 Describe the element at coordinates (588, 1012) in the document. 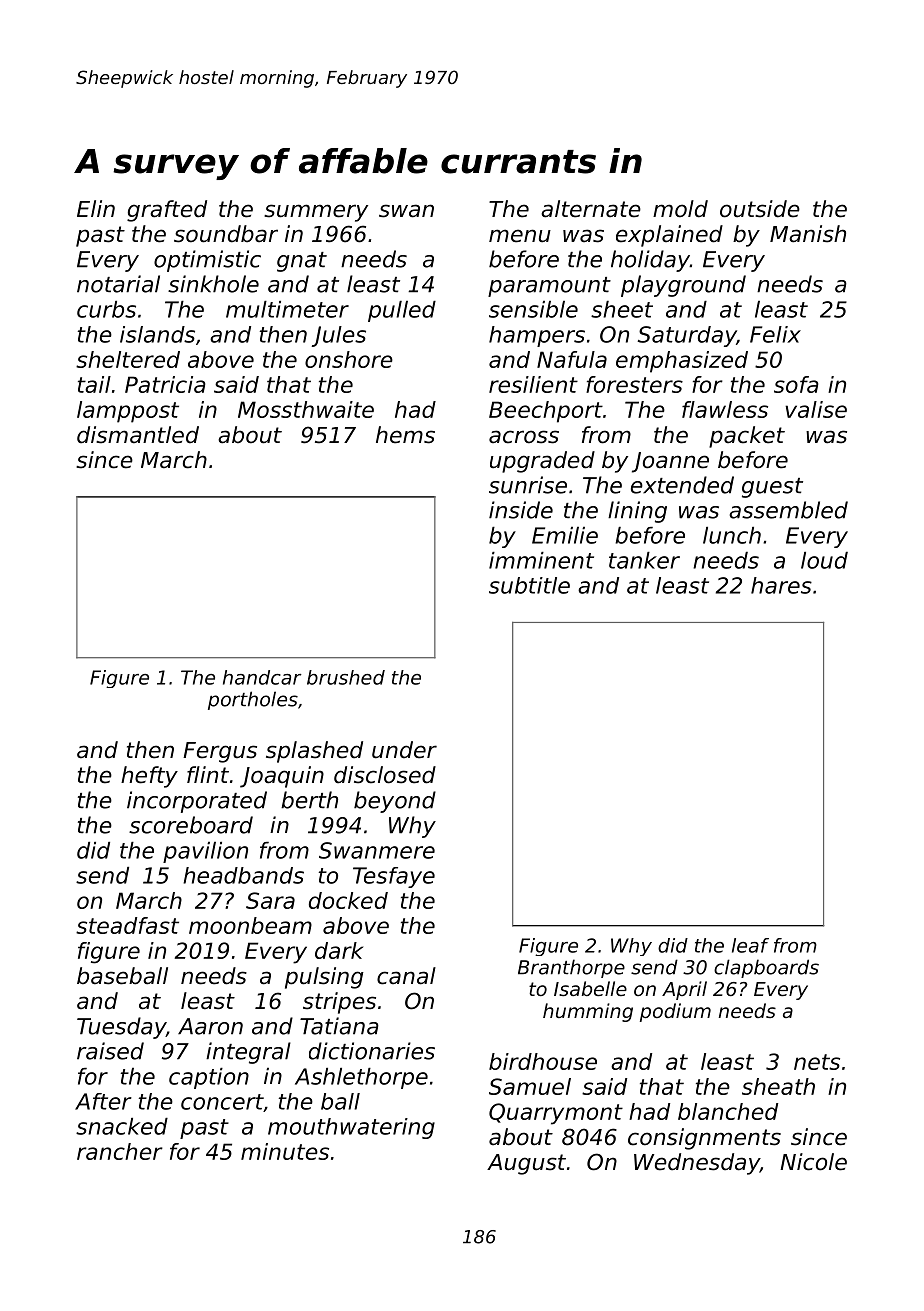

I see `humming` at that location.
